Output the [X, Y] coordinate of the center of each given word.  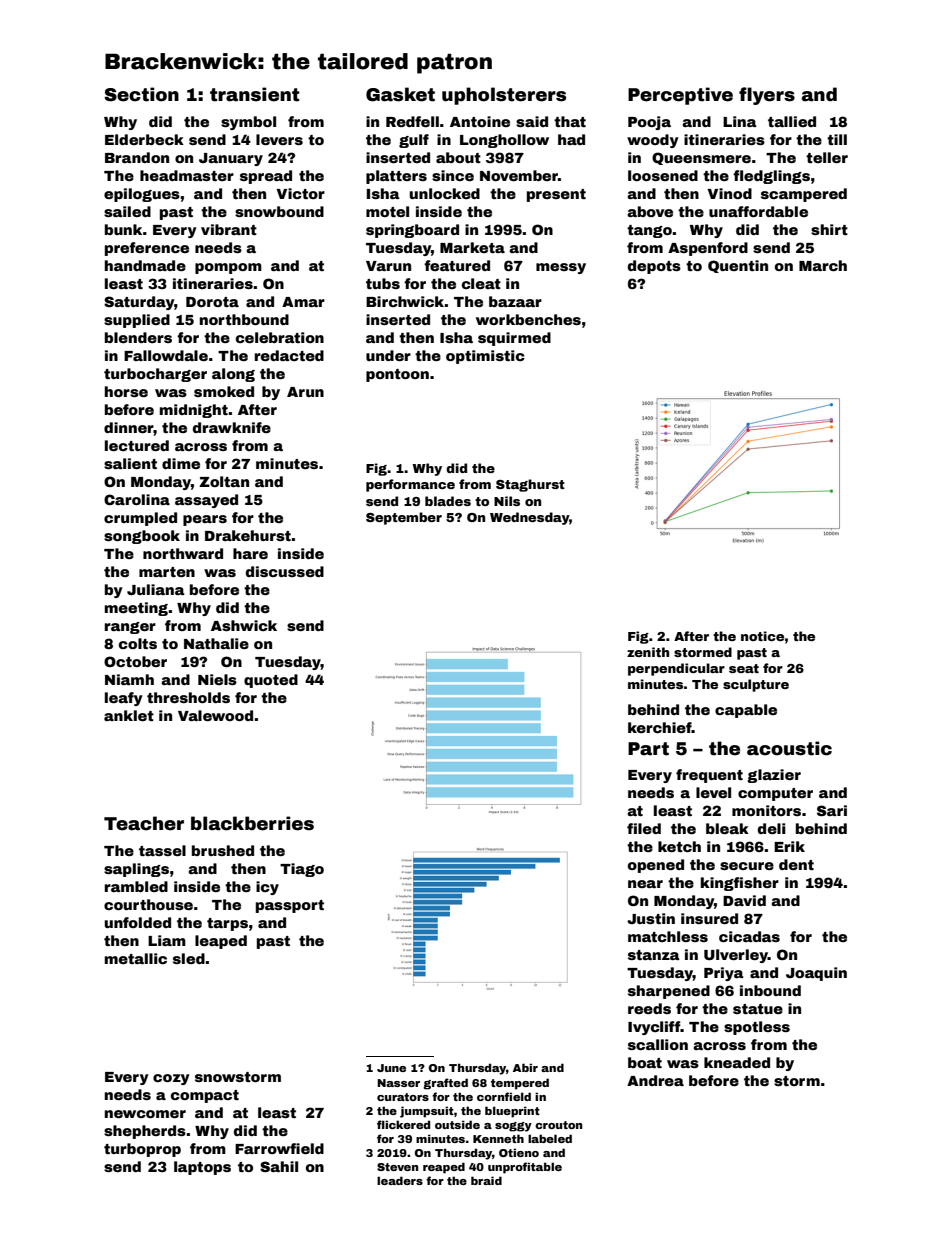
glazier [774, 776]
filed [644, 828]
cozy [171, 1079]
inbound [770, 990]
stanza [654, 955]
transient [254, 94]
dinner [129, 427]
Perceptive [680, 96]
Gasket [400, 94]
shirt [829, 229]
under [388, 355]
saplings [136, 870]
